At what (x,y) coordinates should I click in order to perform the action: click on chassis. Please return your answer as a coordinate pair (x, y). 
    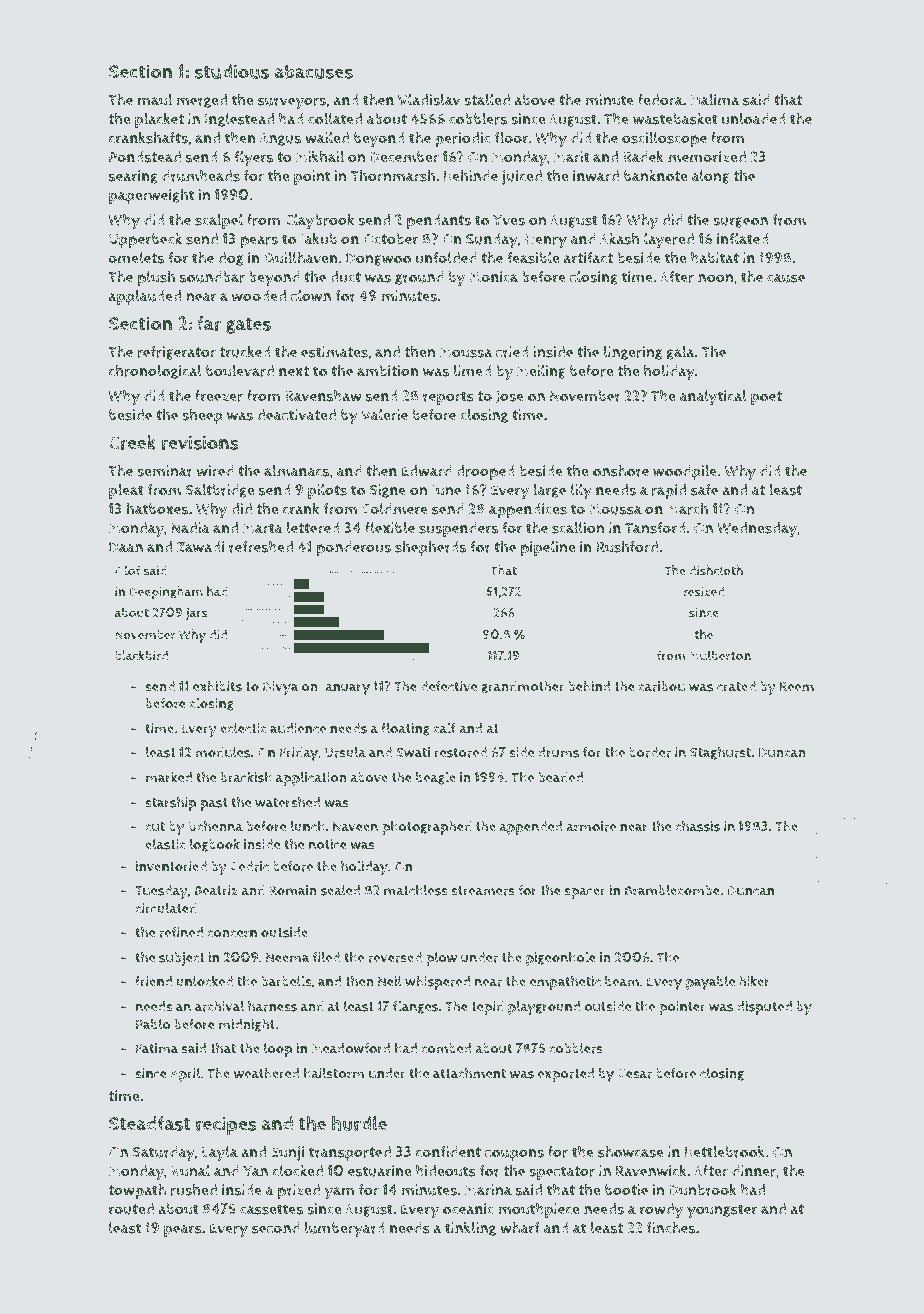
    Looking at the image, I should click on (697, 826).
